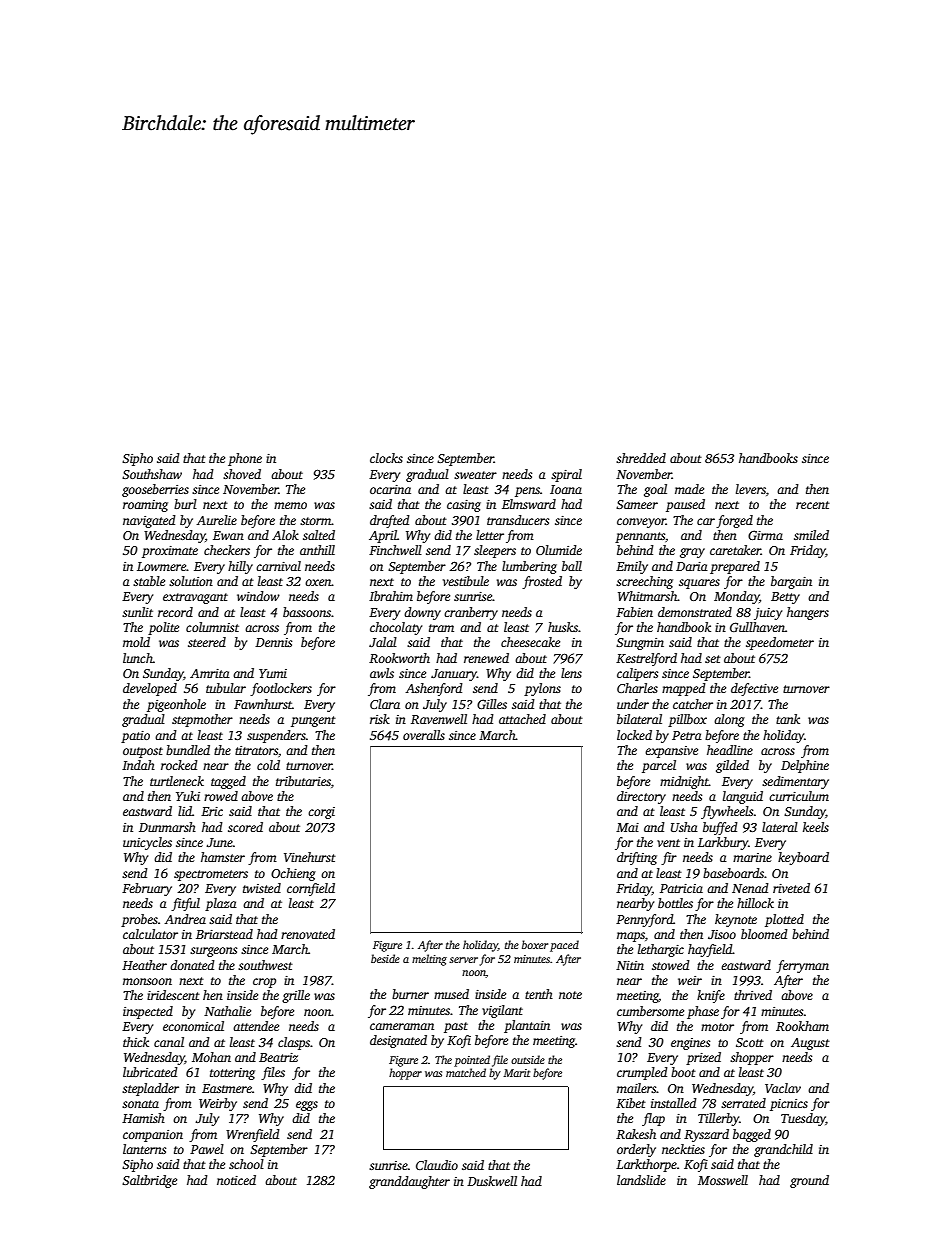 Image resolution: width=952 pixels, height=1233 pixels. Describe the element at coordinates (424, 735) in the image. I see `overalls` at that location.
